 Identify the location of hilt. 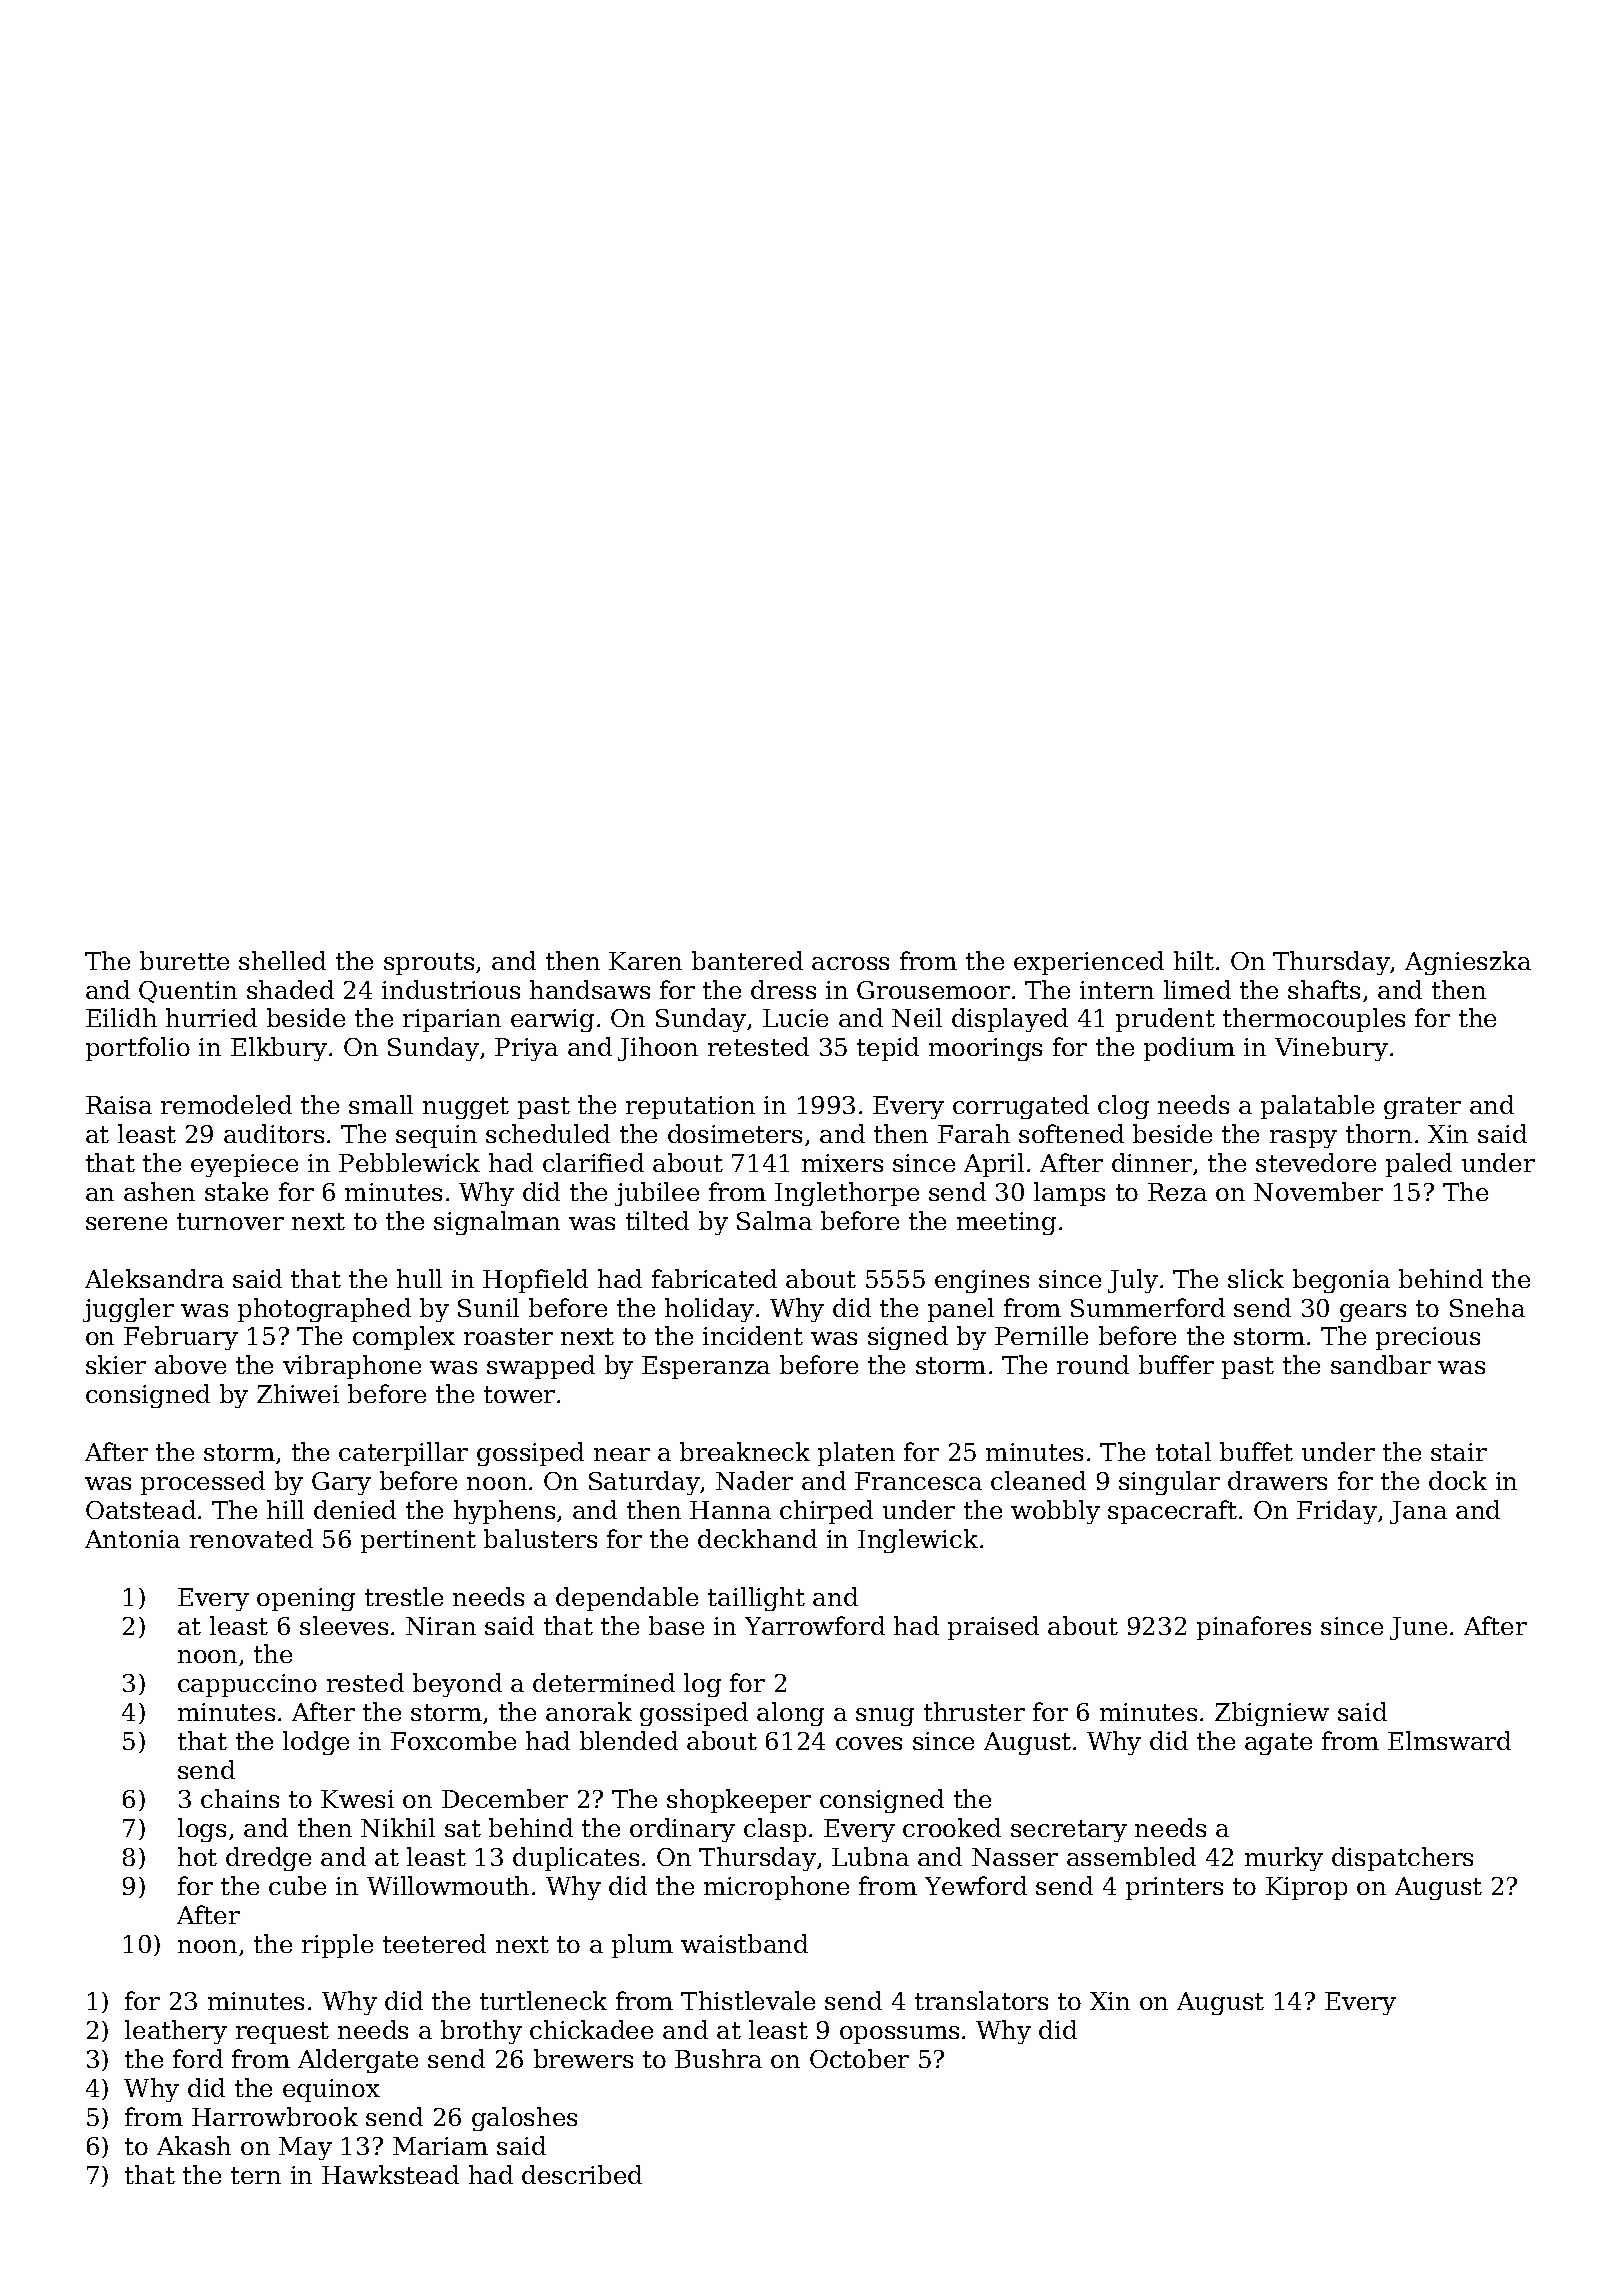
(1194, 960).
